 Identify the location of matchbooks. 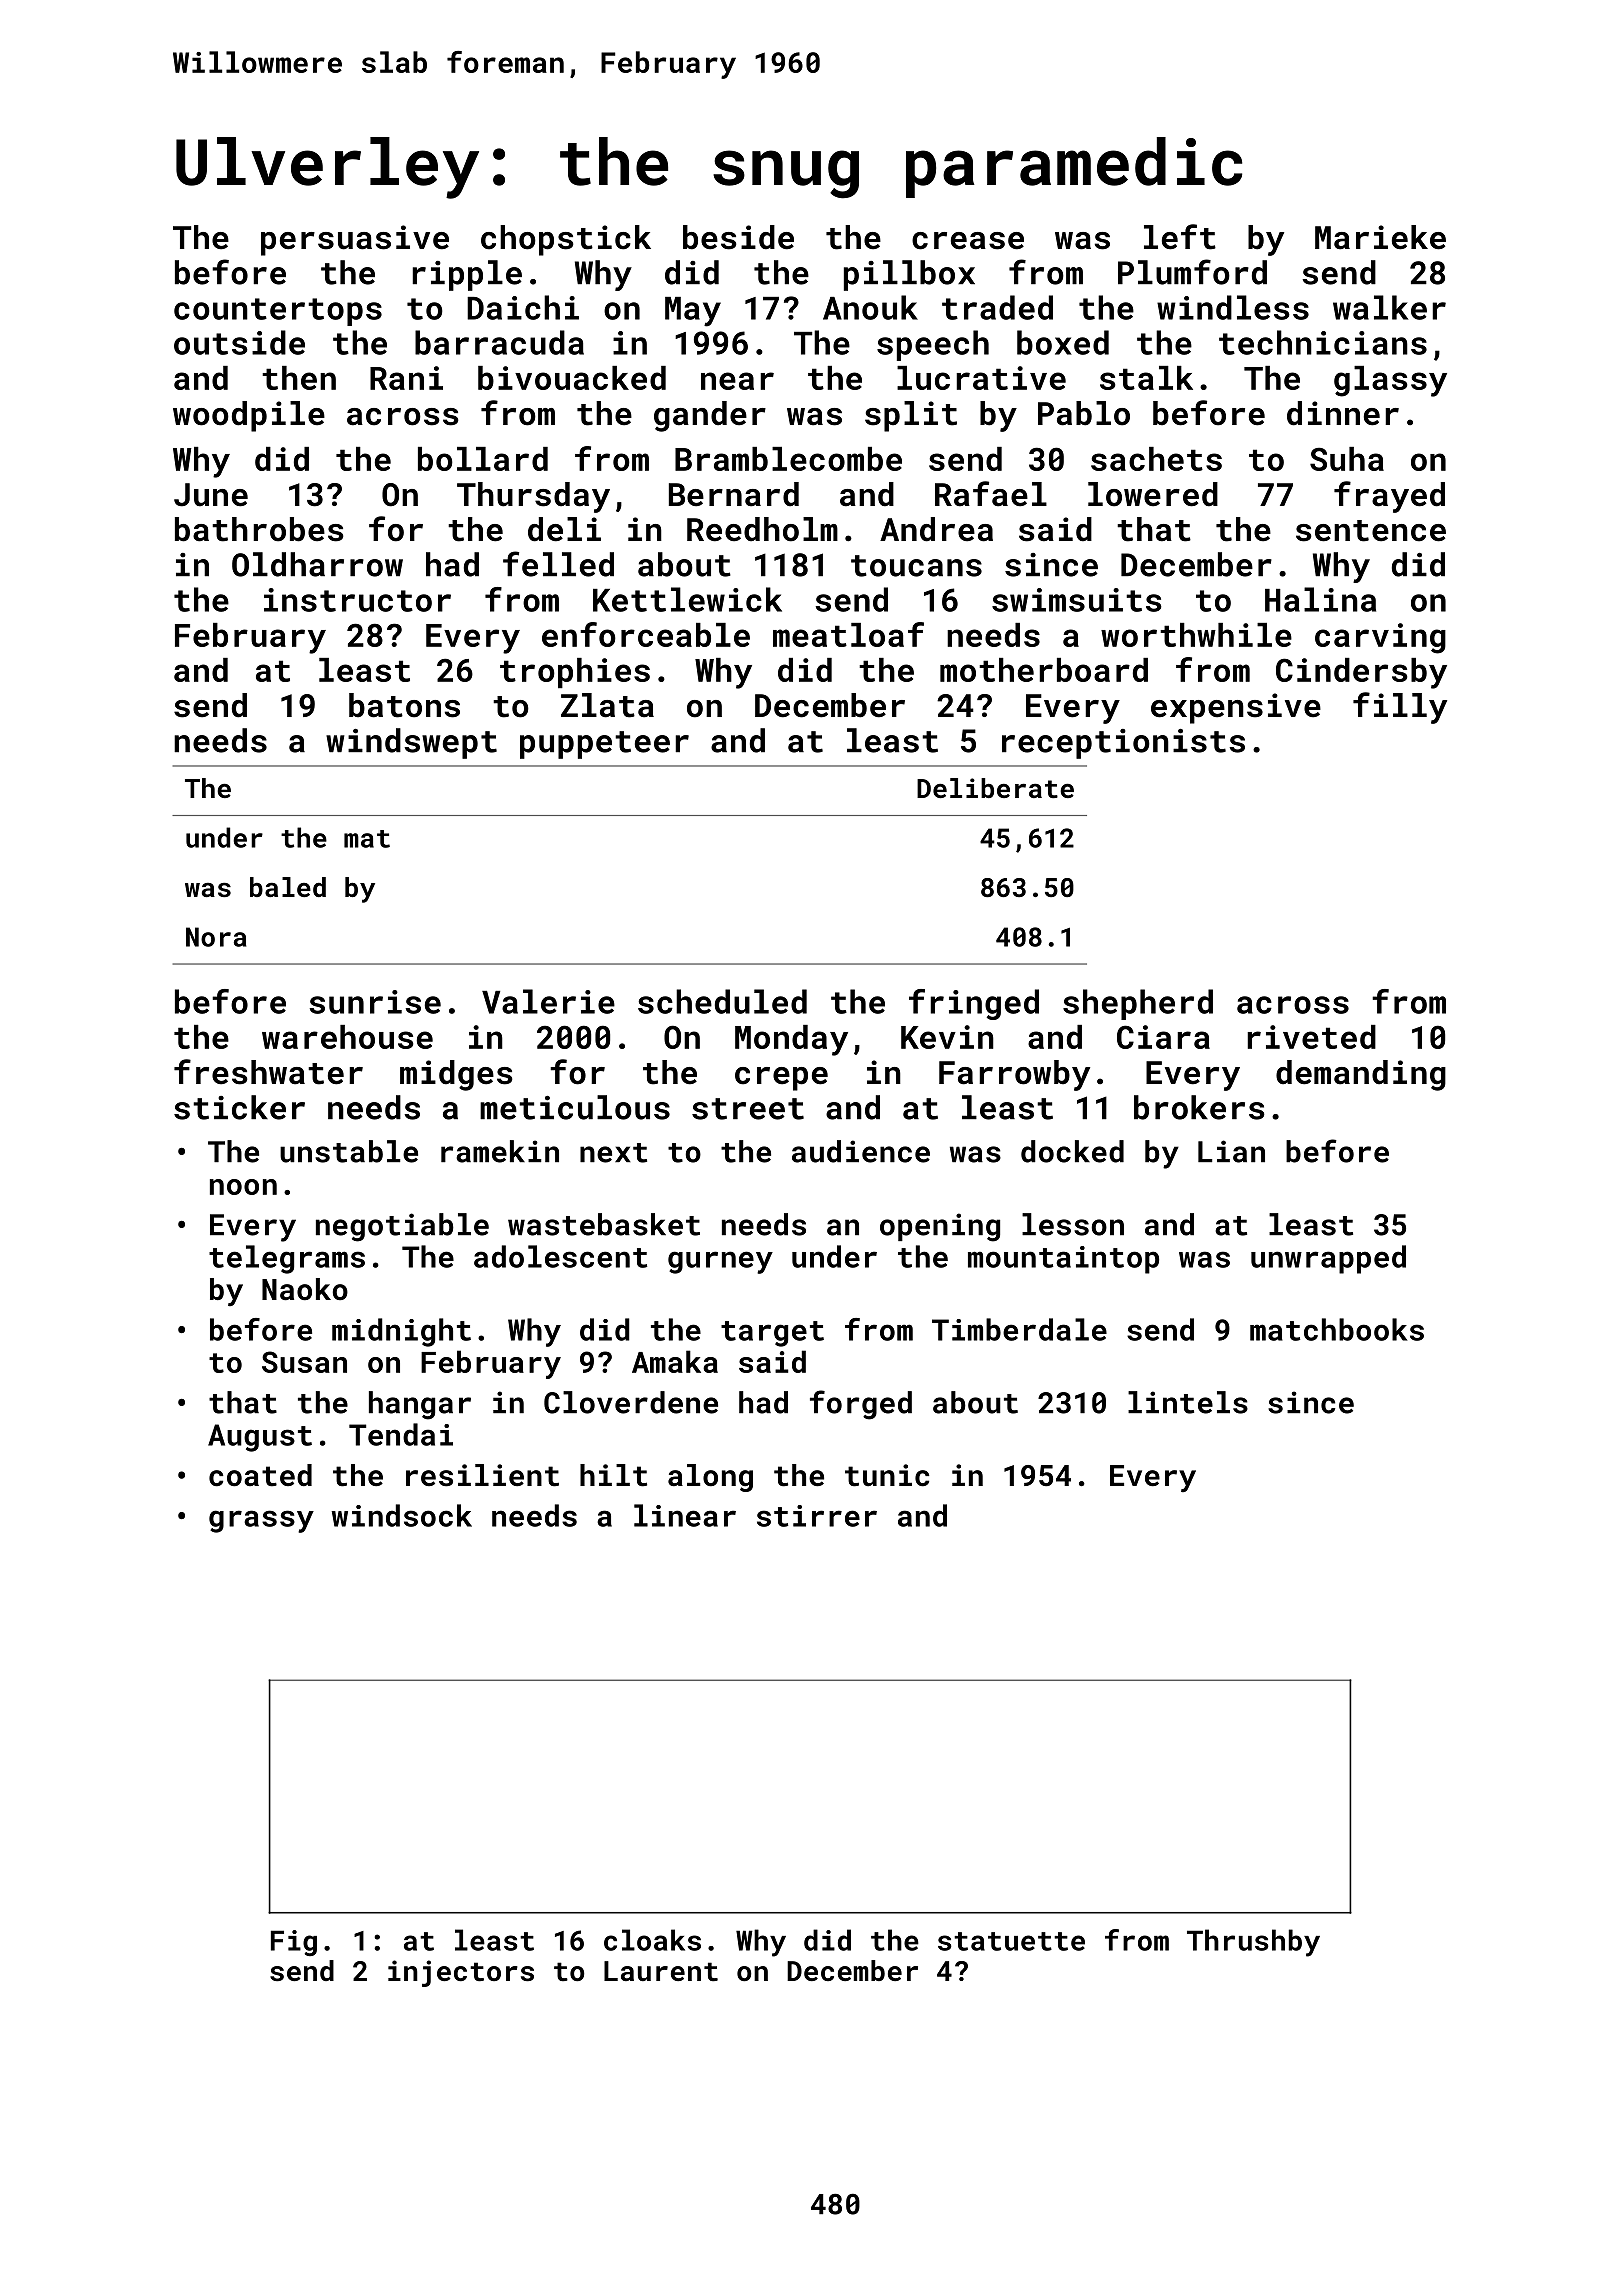
(1337, 1329).
